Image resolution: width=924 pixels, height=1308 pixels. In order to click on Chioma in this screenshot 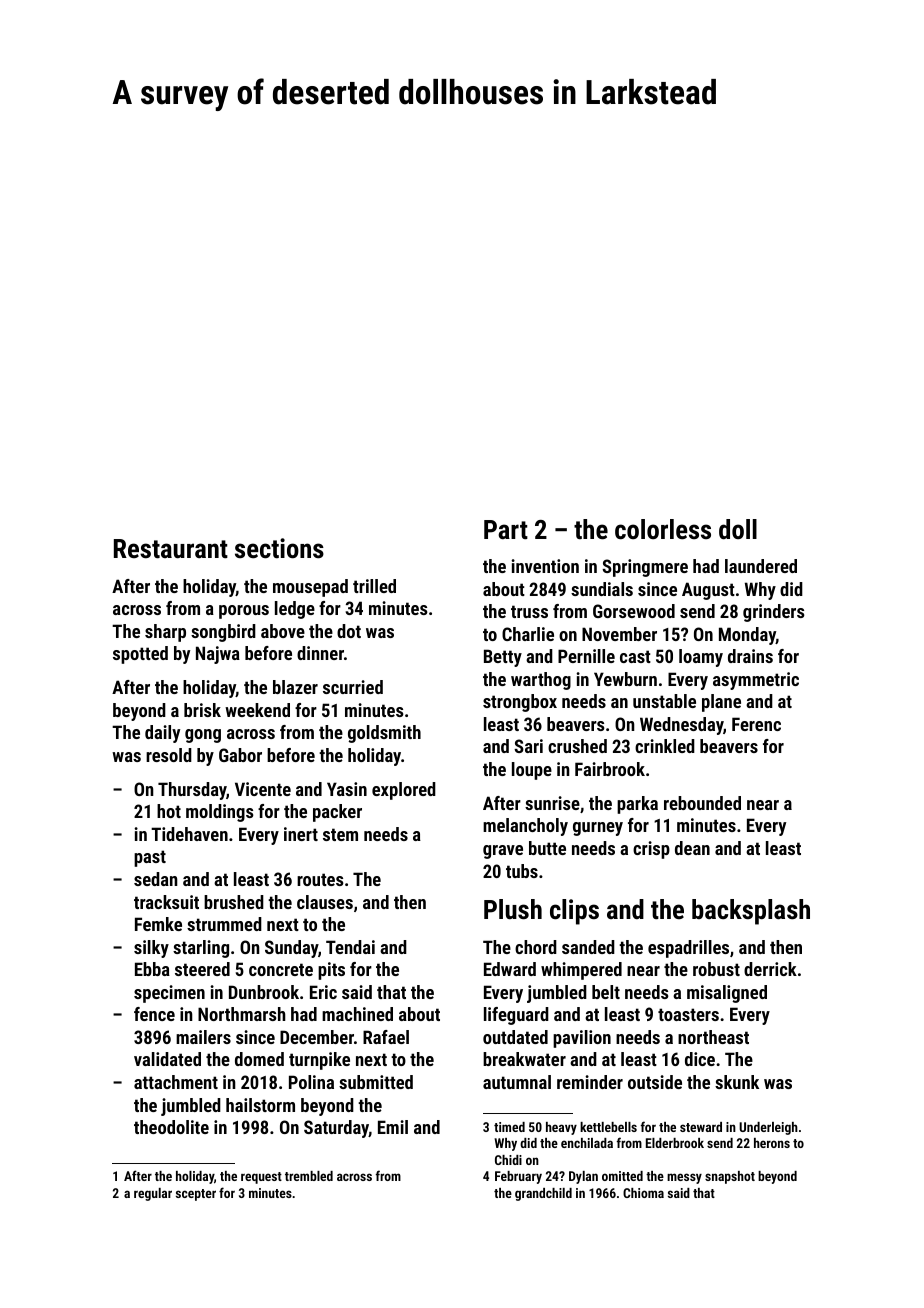, I will do `click(643, 1193)`.
